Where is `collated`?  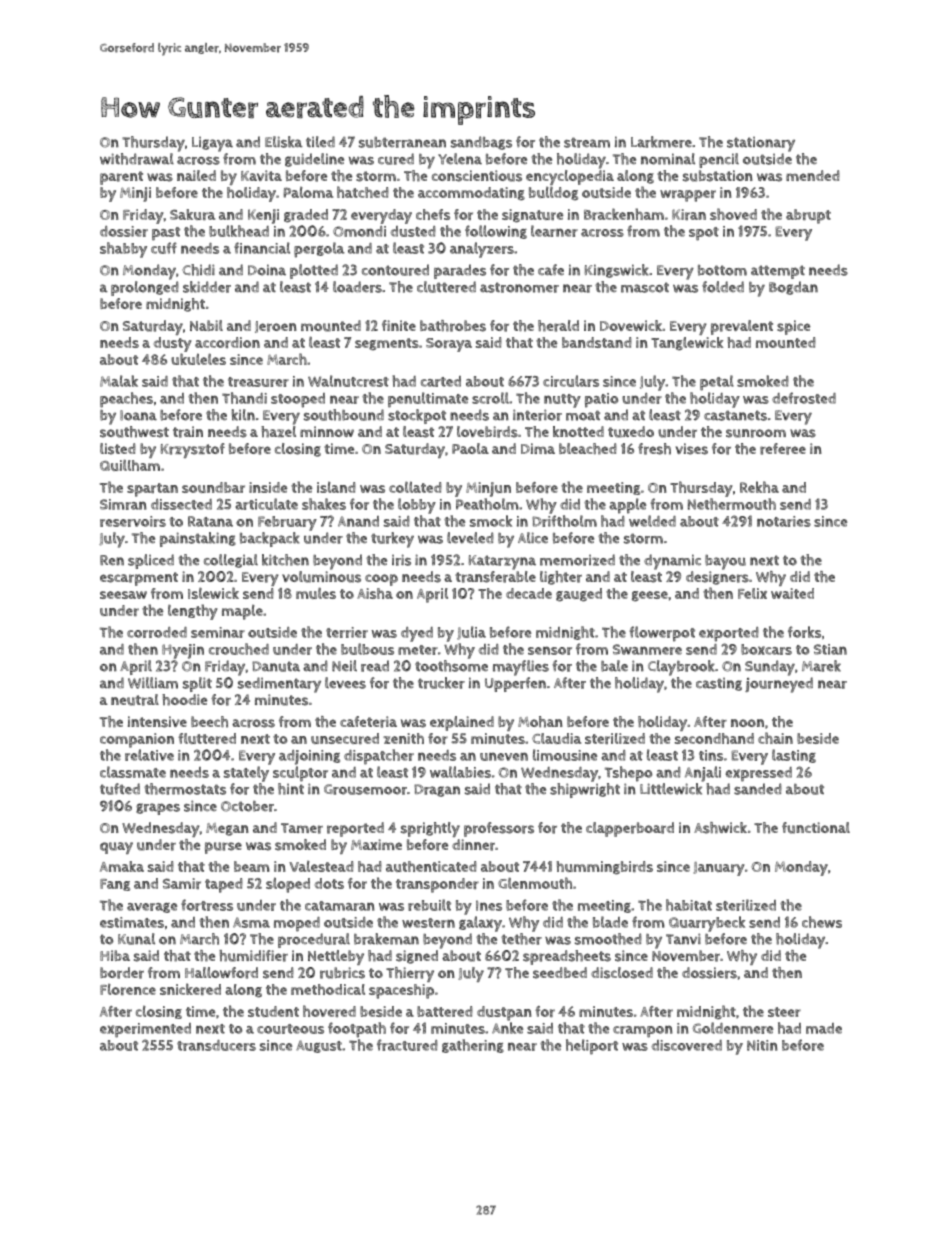
collated is located at coordinates (415, 487).
